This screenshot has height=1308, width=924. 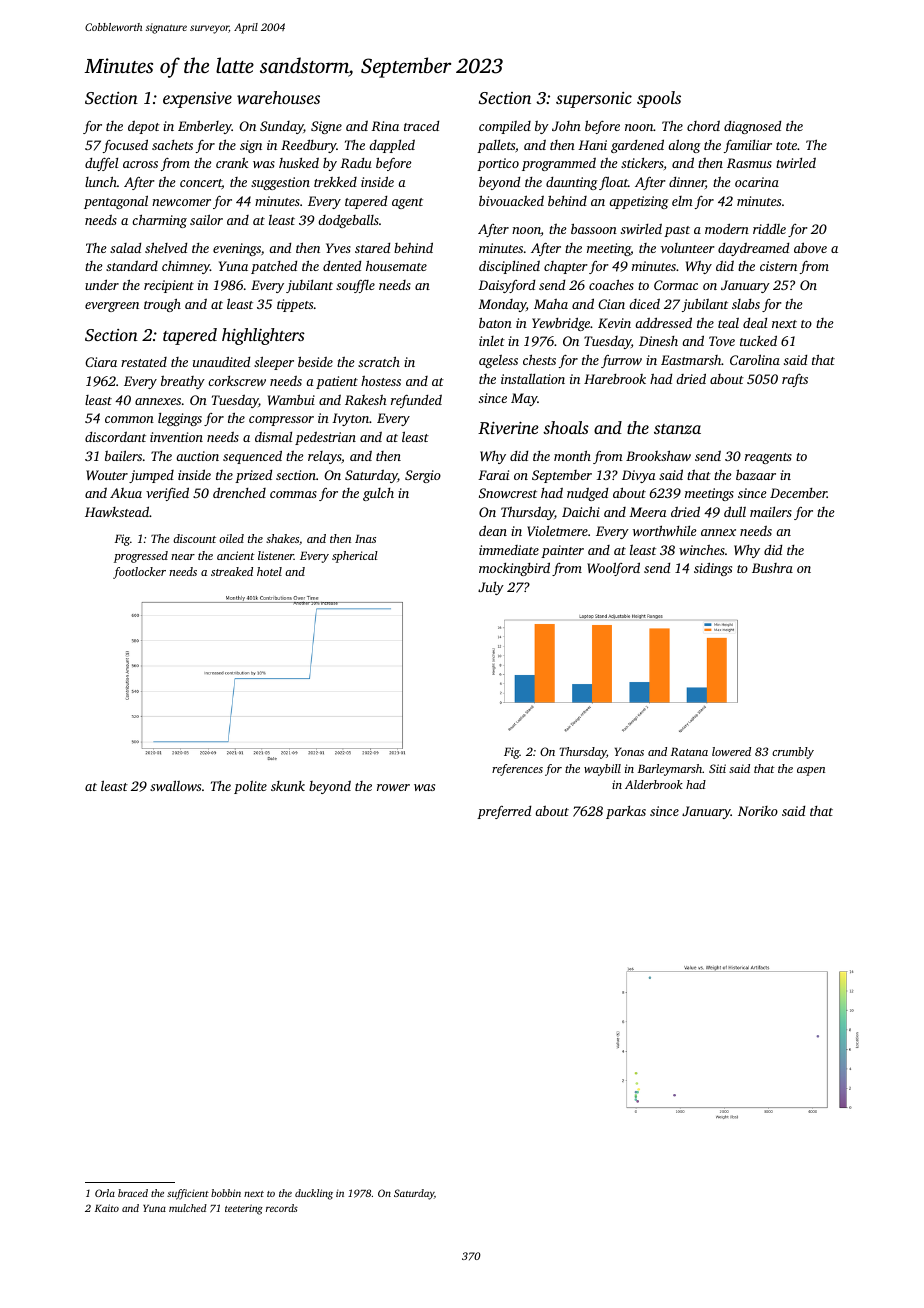 What do you see at coordinates (175, 785) in the screenshot?
I see `swallows` at bounding box center [175, 785].
